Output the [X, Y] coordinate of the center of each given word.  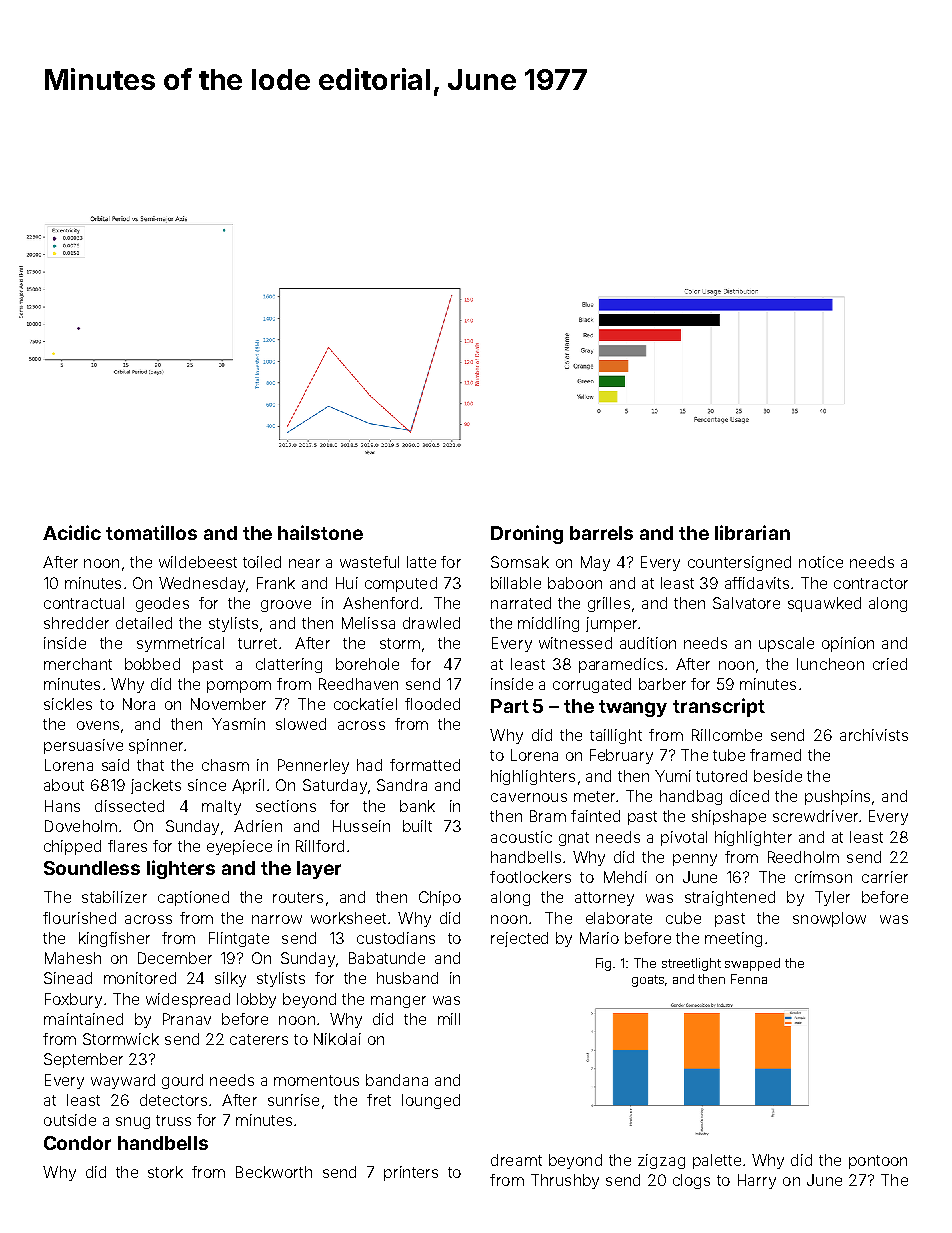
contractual [84, 603]
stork [165, 1172]
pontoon [878, 1162]
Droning [527, 534]
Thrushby [565, 1181]
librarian [752, 532]
